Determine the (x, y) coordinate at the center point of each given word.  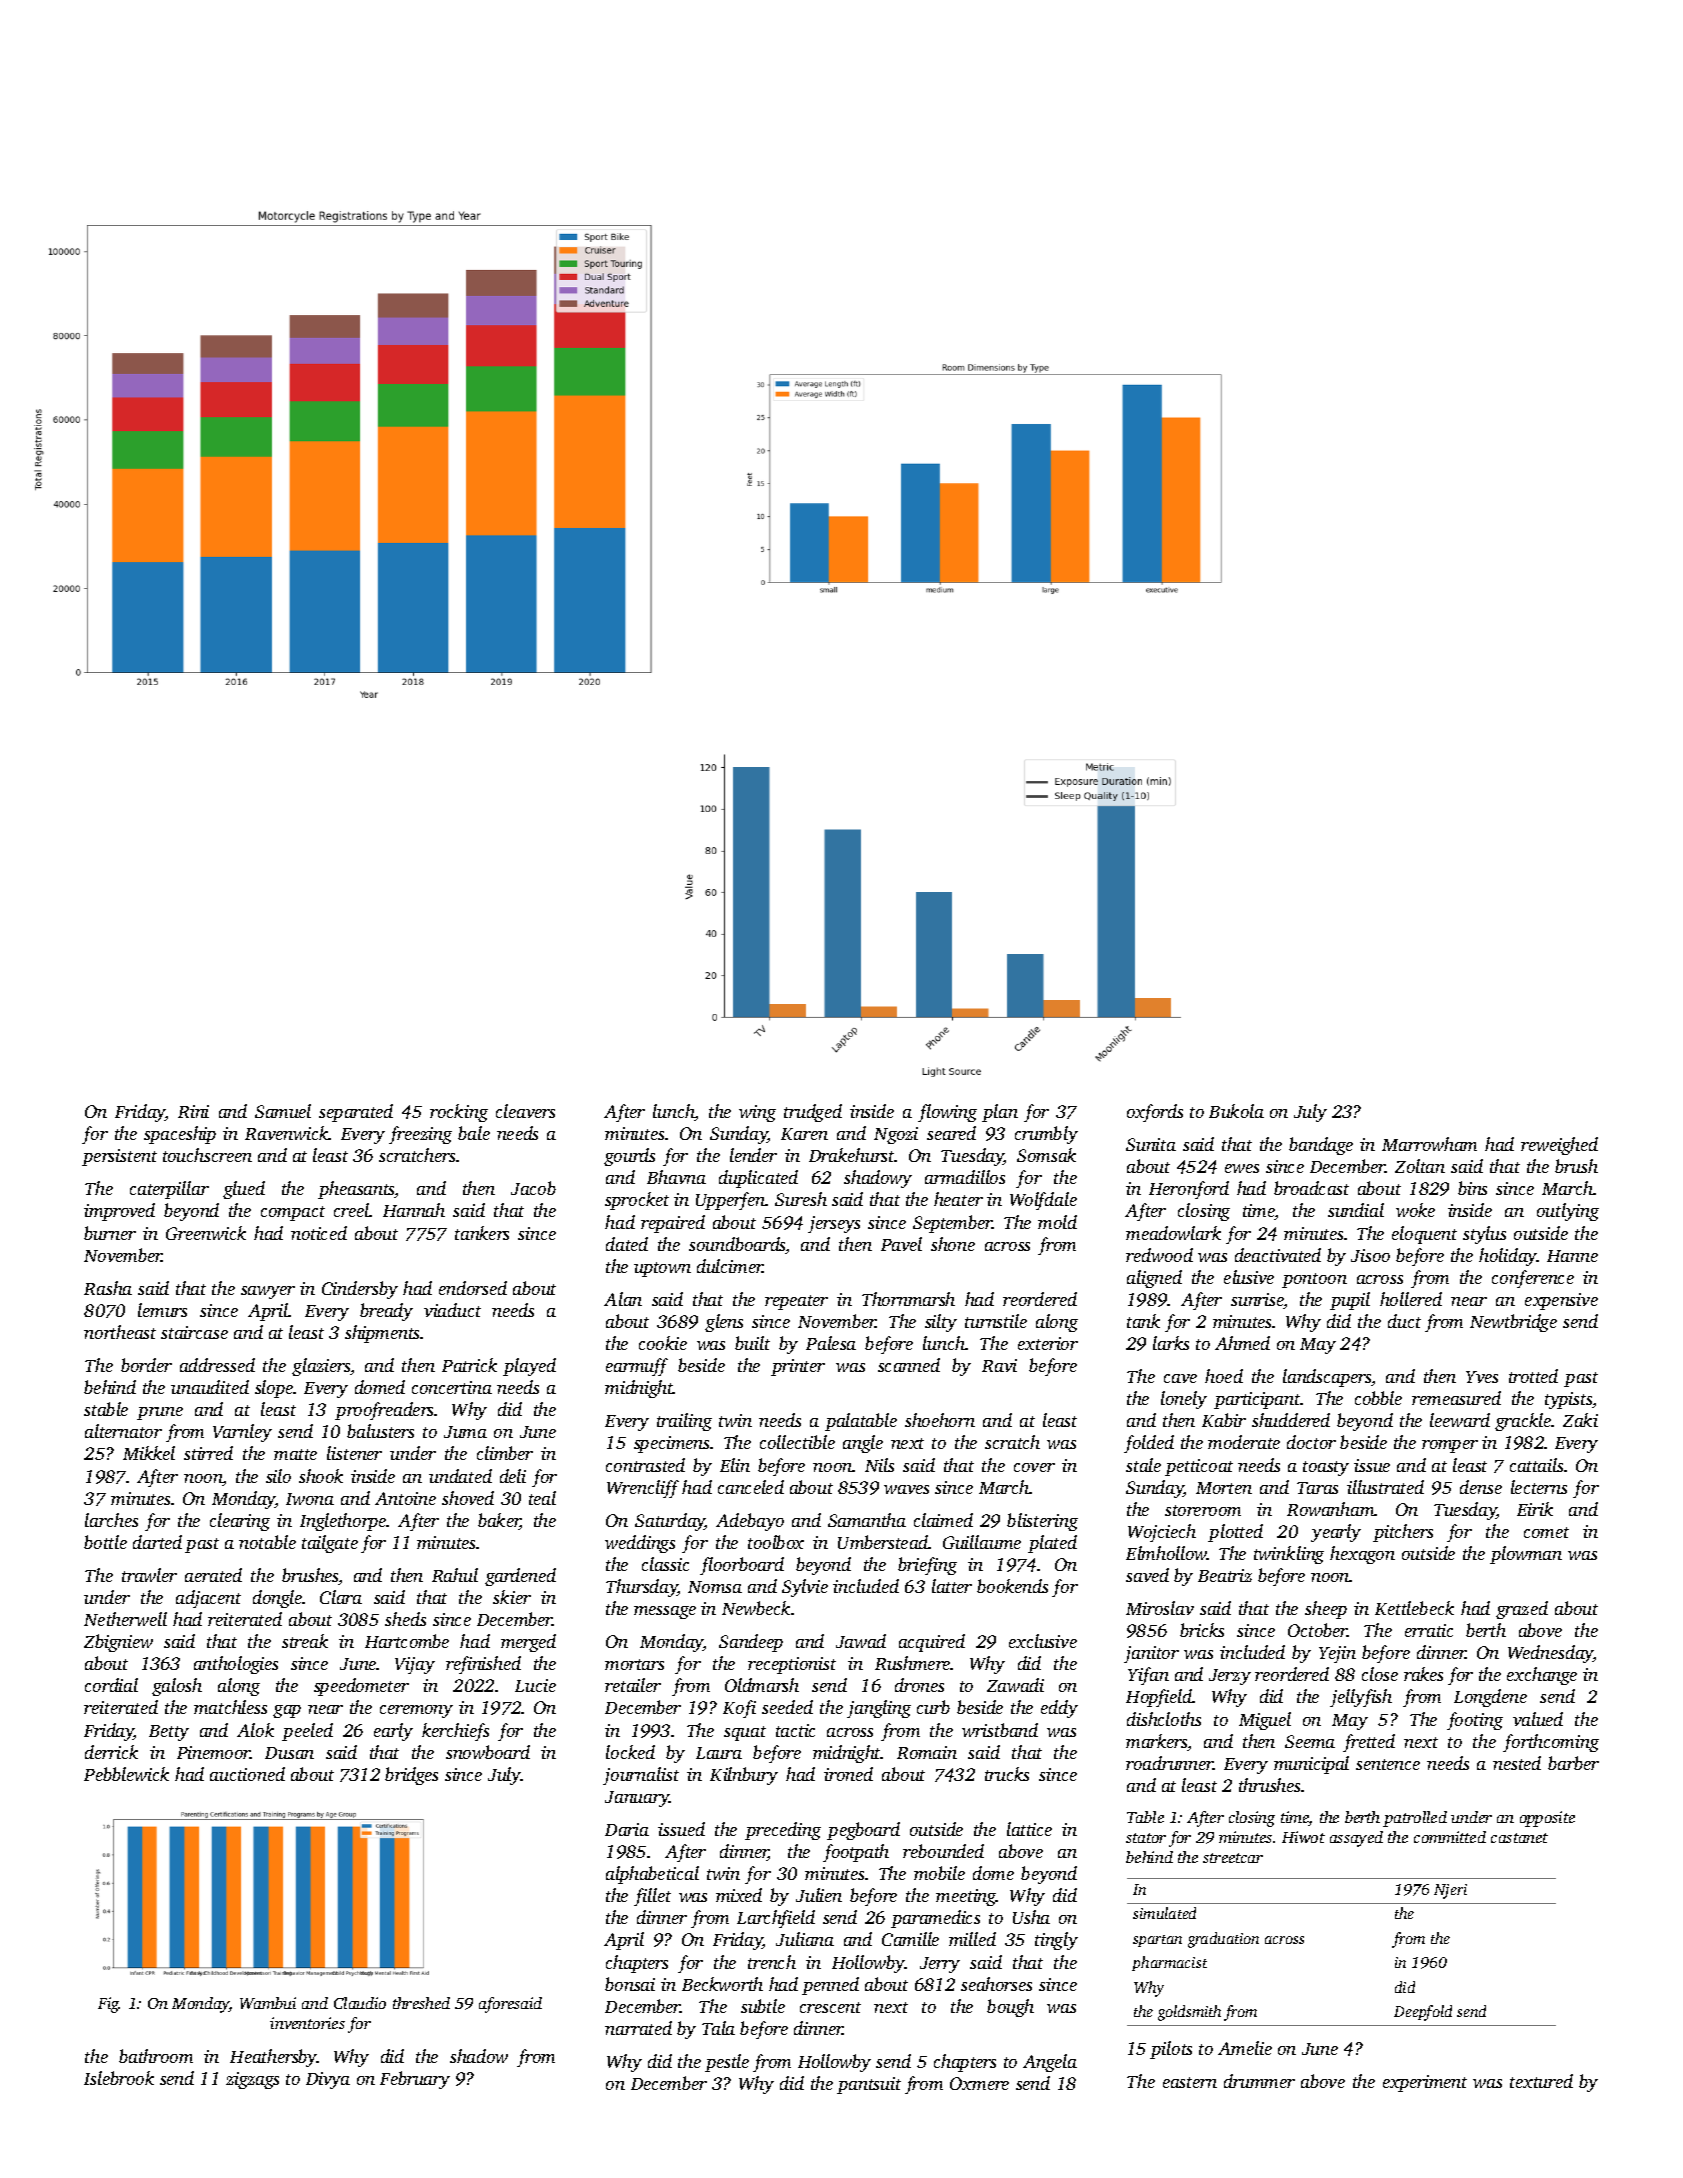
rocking (459, 1113)
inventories (307, 2023)
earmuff (637, 1367)
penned (830, 1986)
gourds (629, 1157)
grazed (1522, 1610)
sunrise (1257, 1301)
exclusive (1043, 1641)
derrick (111, 1752)
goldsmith (1189, 2013)
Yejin (1337, 1654)
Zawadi (1015, 1685)
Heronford (1189, 1190)
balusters (380, 1431)
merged (528, 1643)
